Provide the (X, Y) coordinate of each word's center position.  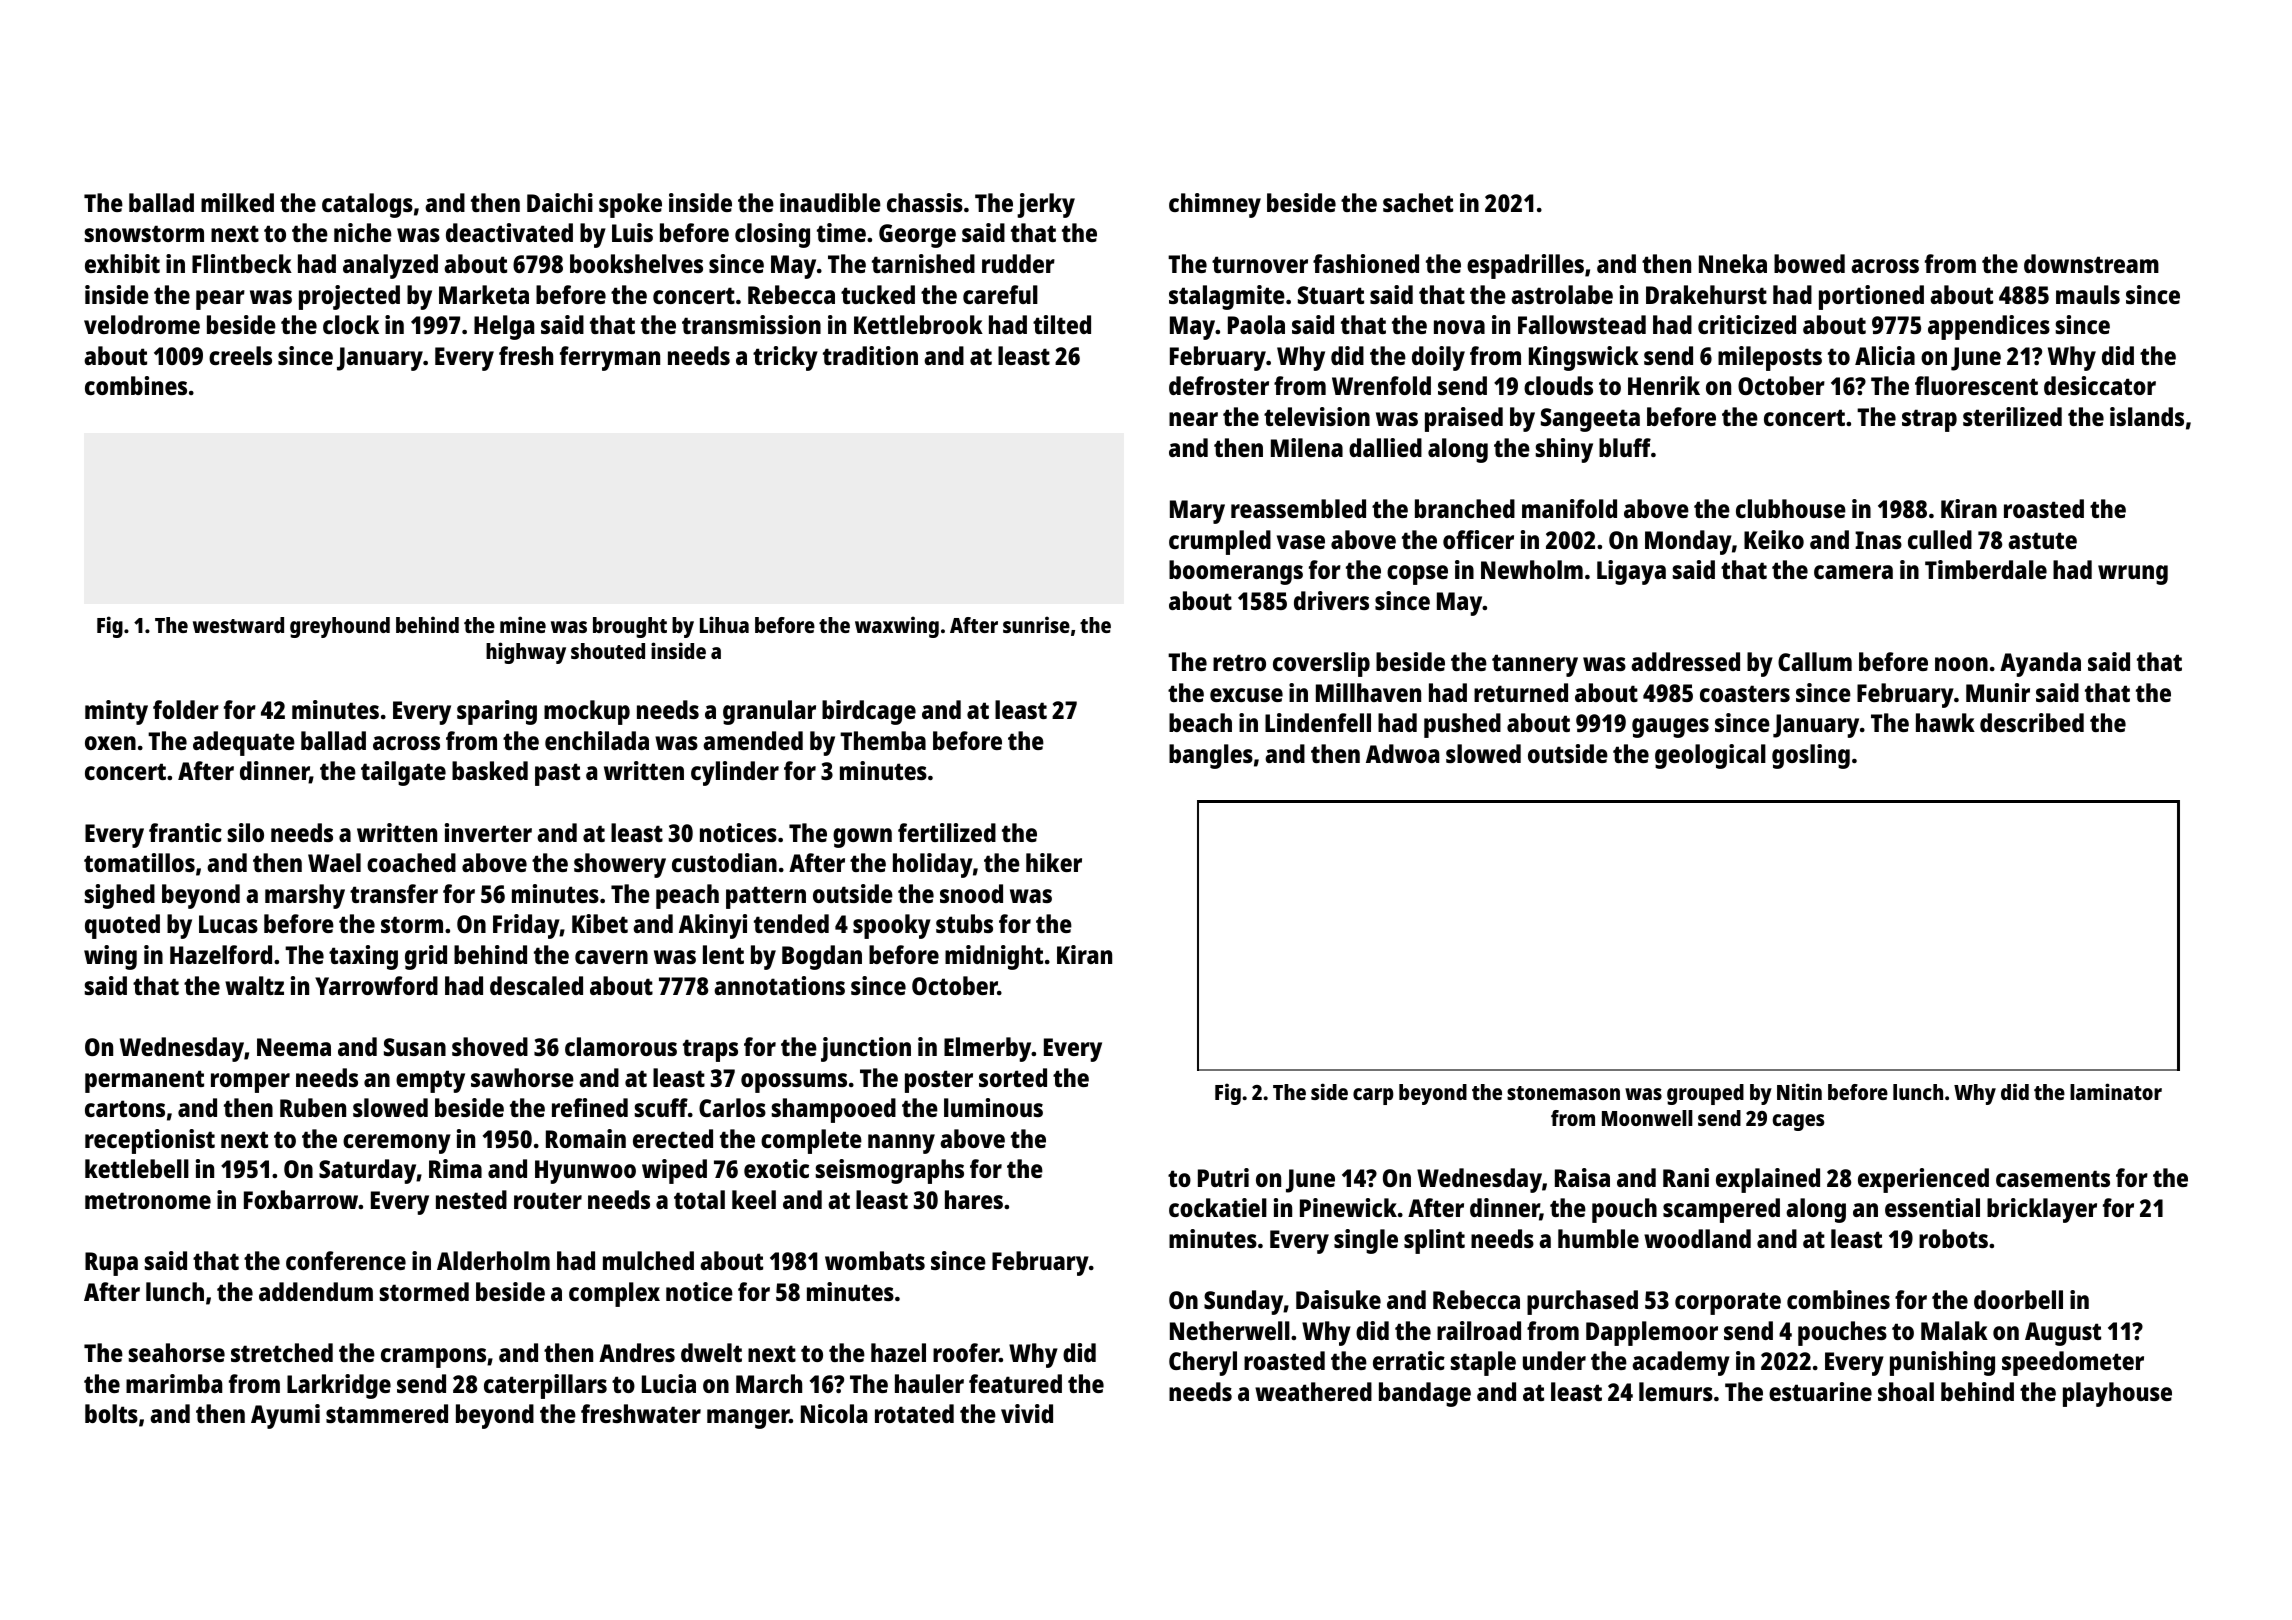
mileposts (1770, 358)
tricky (785, 358)
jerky (1046, 205)
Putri (1223, 1177)
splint (1434, 1241)
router (548, 1200)
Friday (526, 926)
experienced (1923, 1180)
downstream (2091, 263)
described (2032, 722)
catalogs (367, 205)
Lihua (724, 624)
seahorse (177, 1352)
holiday (933, 865)
